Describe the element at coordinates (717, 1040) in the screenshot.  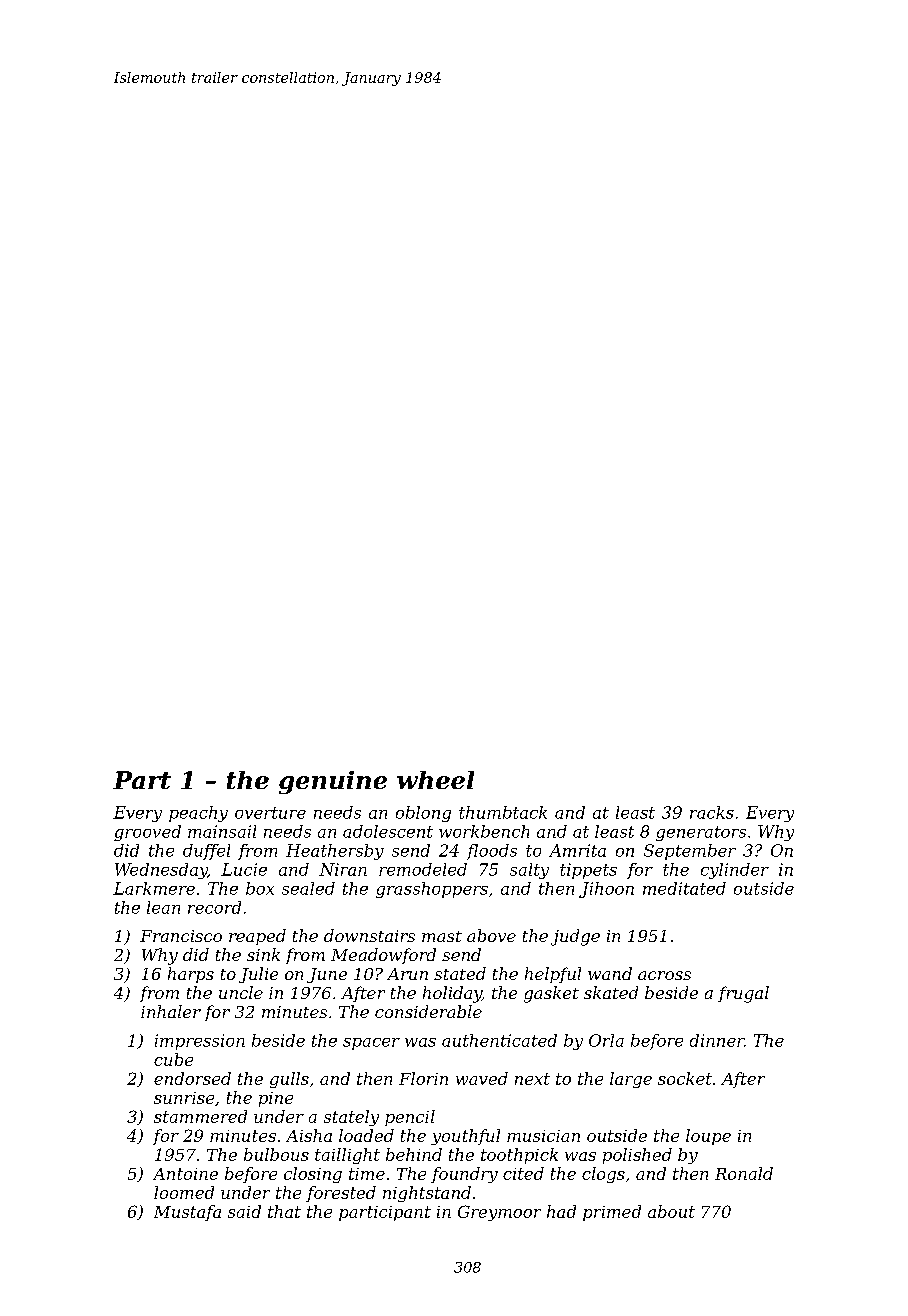
I see `dinner` at that location.
